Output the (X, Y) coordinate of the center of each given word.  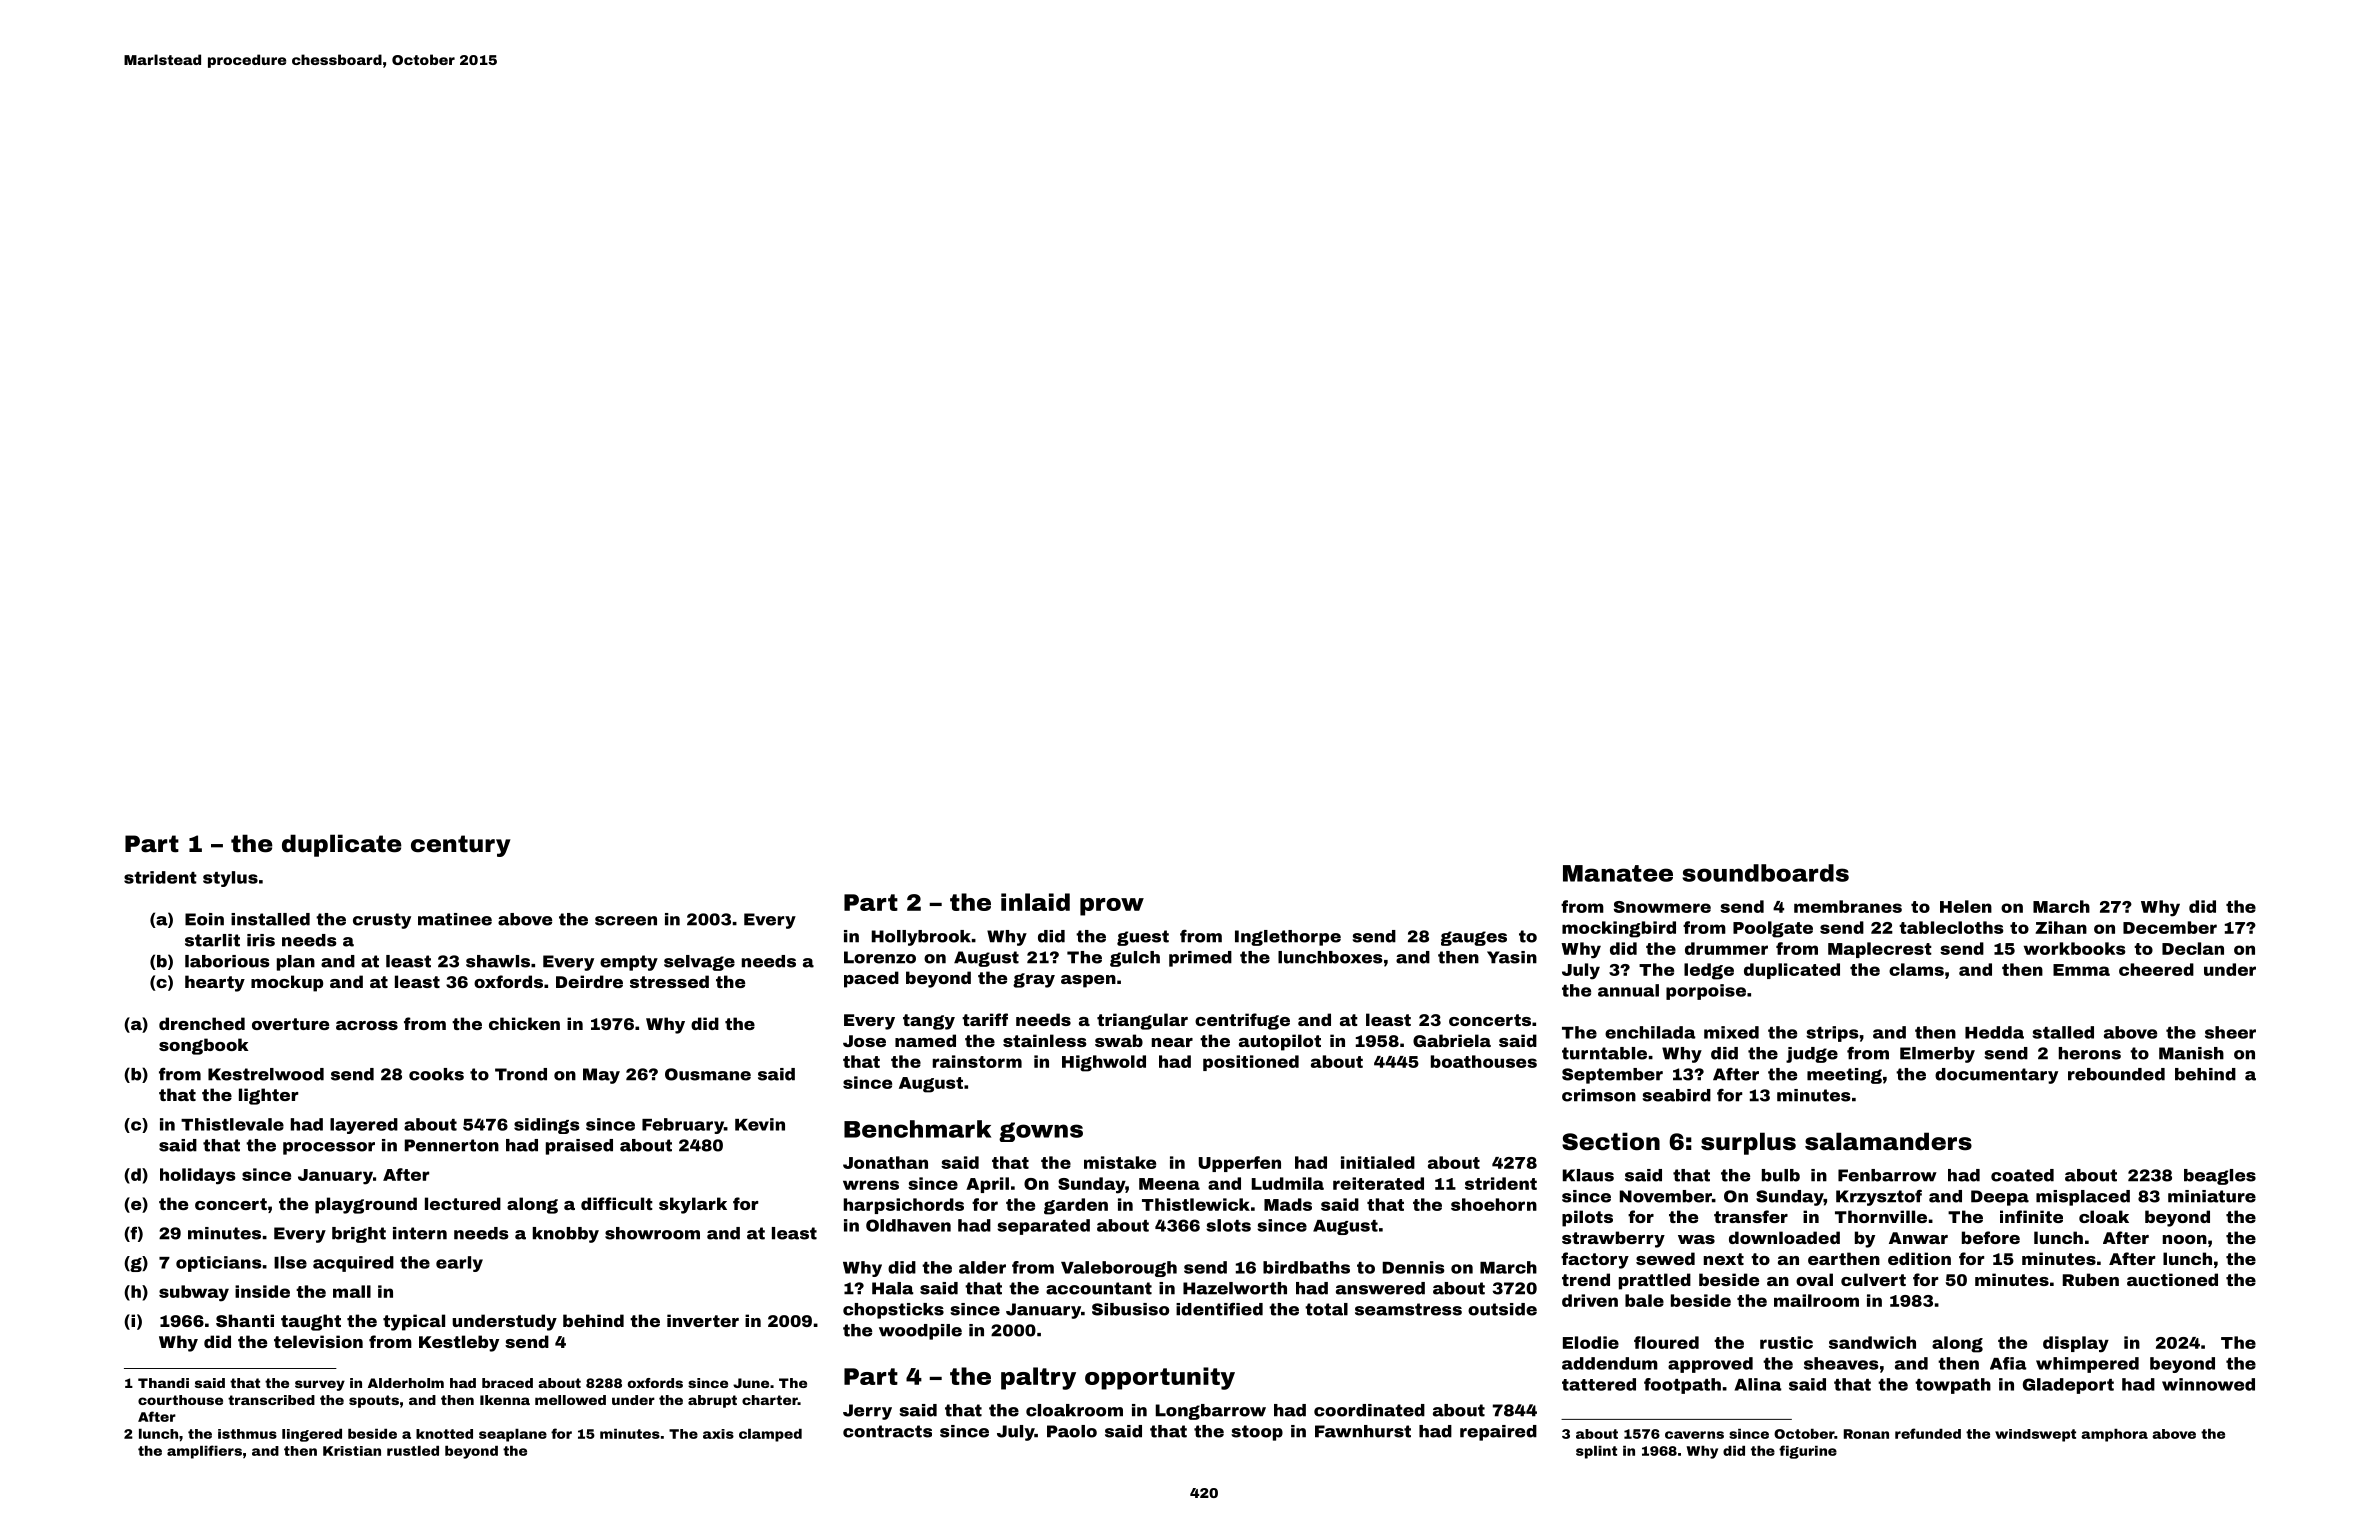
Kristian (352, 1451)
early (459, 1264)
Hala (893, 1288)
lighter (268, 1096)
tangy (929, 1022)
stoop (1257, 1433)
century (461, 846)
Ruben (2091, 1279)
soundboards (1765, 873)
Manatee (1618, 873)
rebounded (2116, 1074)
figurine (1808, 1452)
